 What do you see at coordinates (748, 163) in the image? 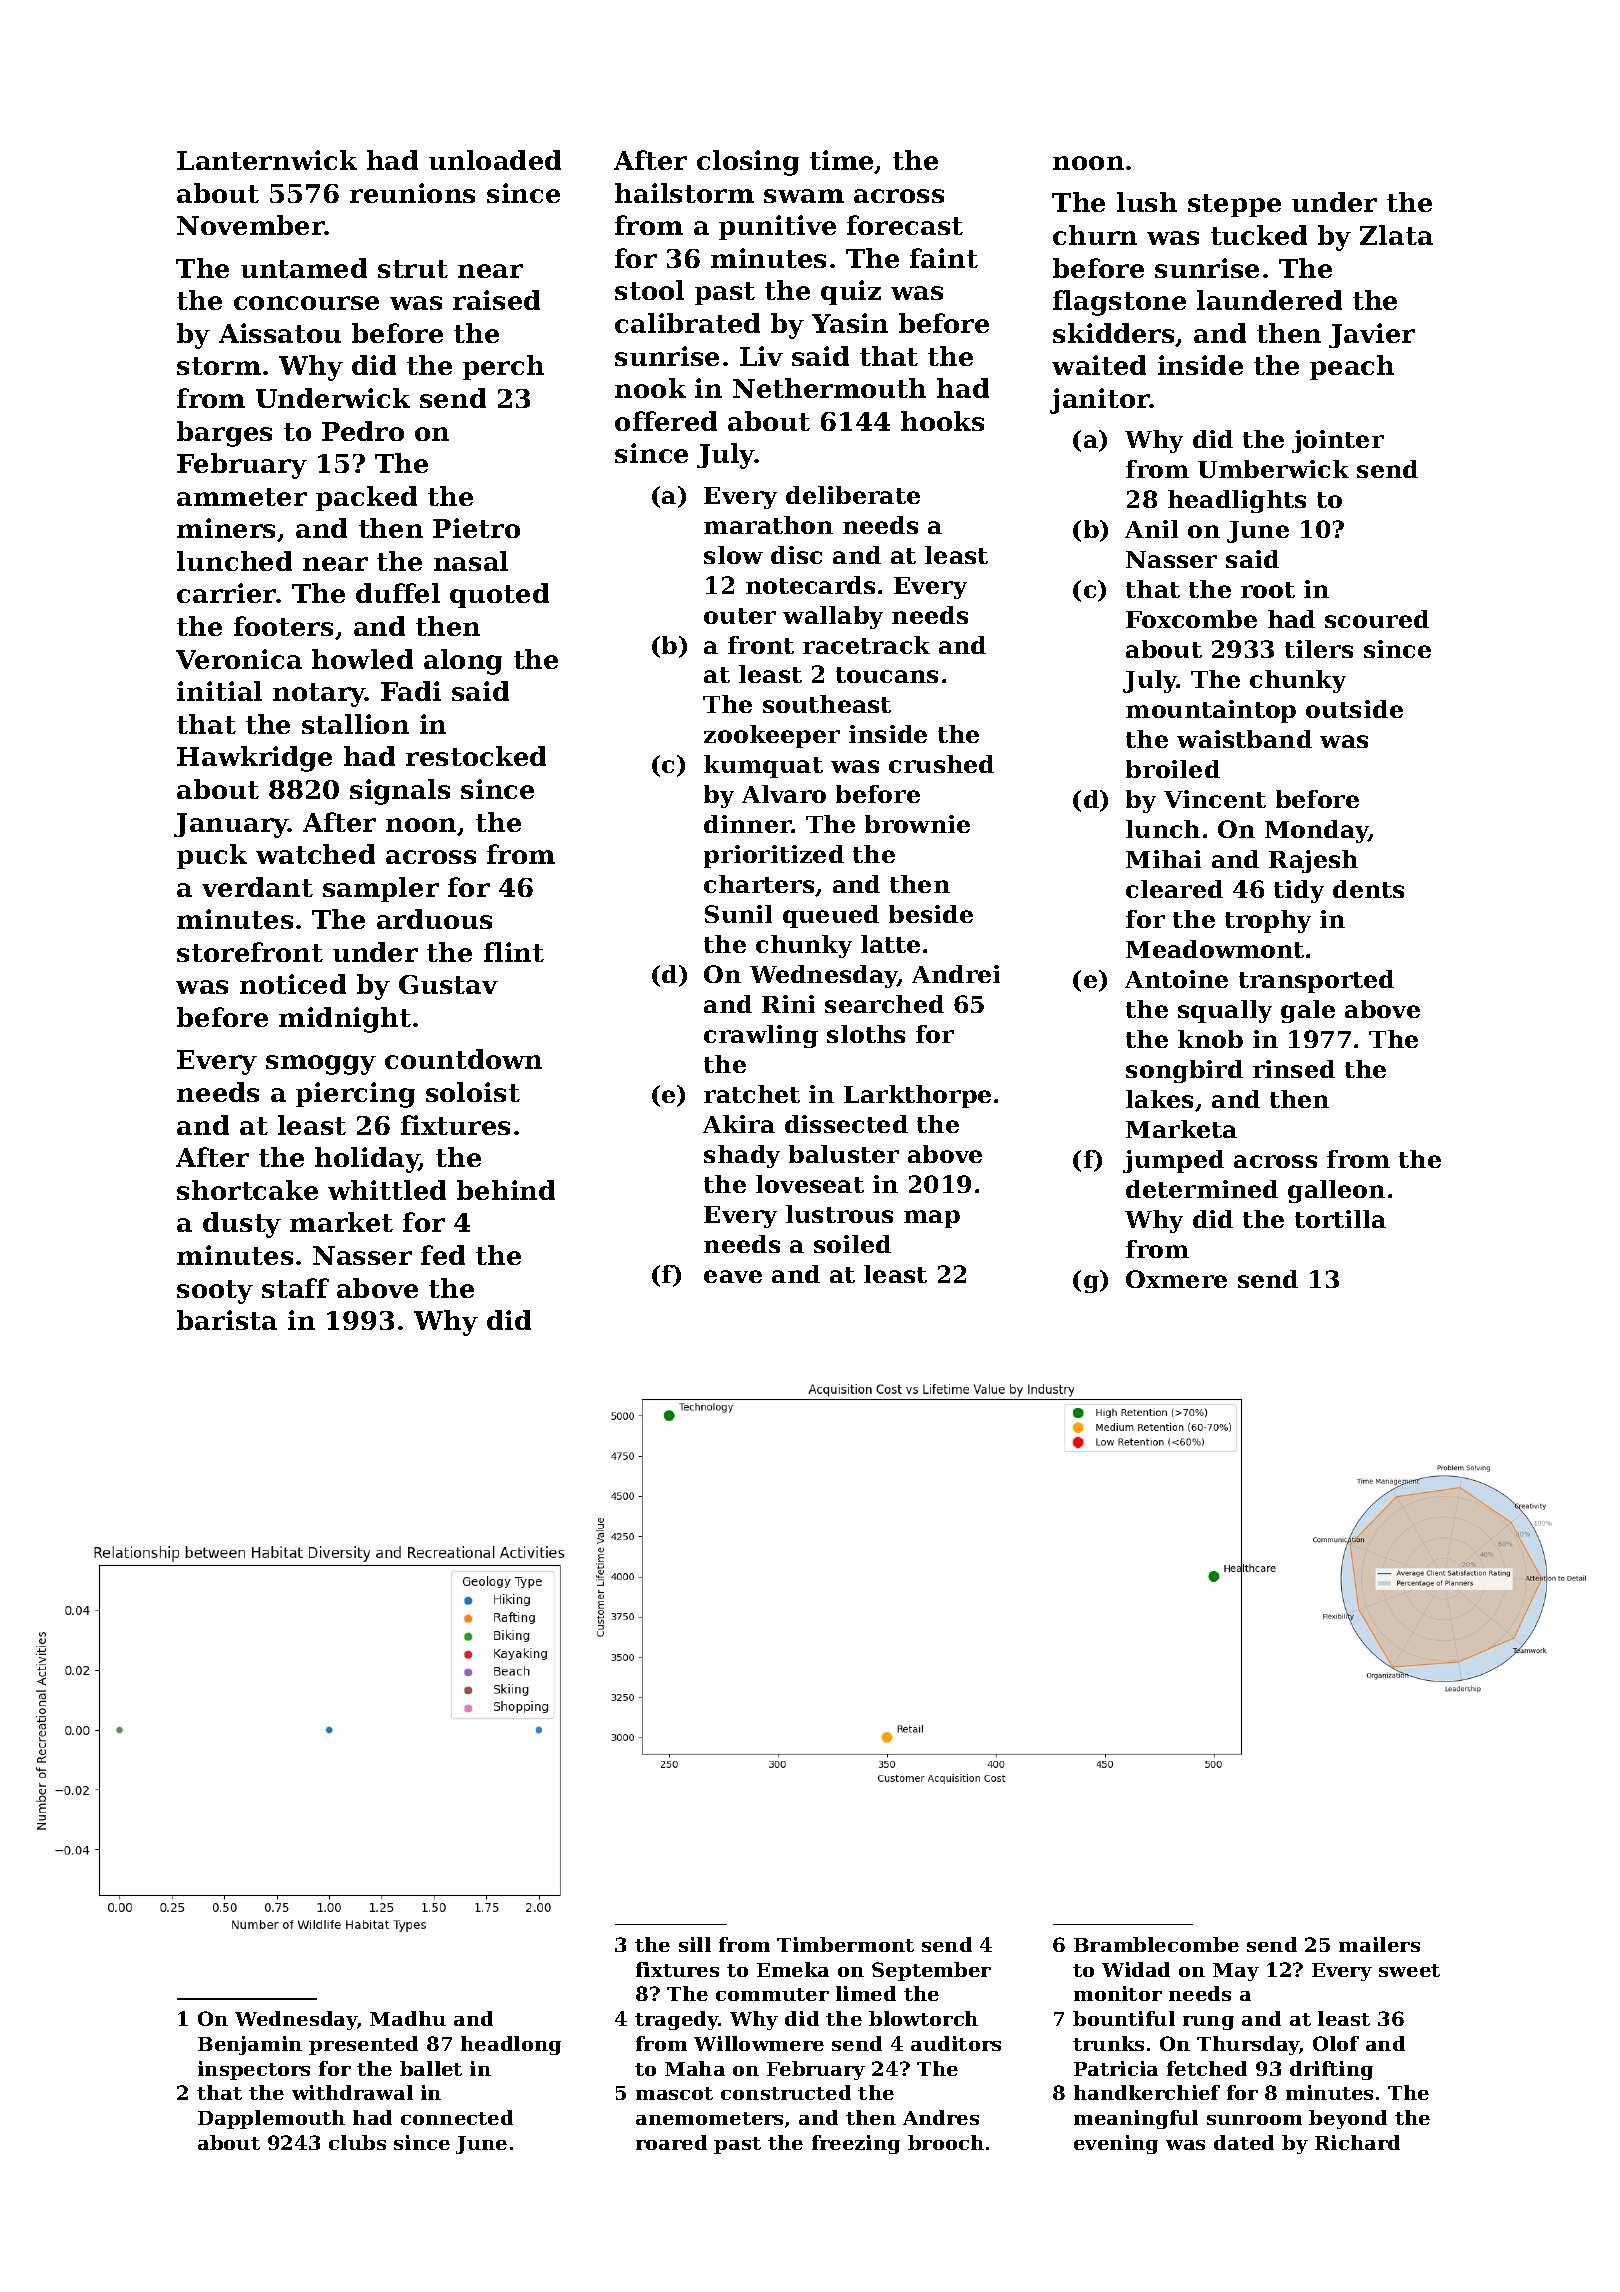
I see `closing` at bounding box center [748, 163].
